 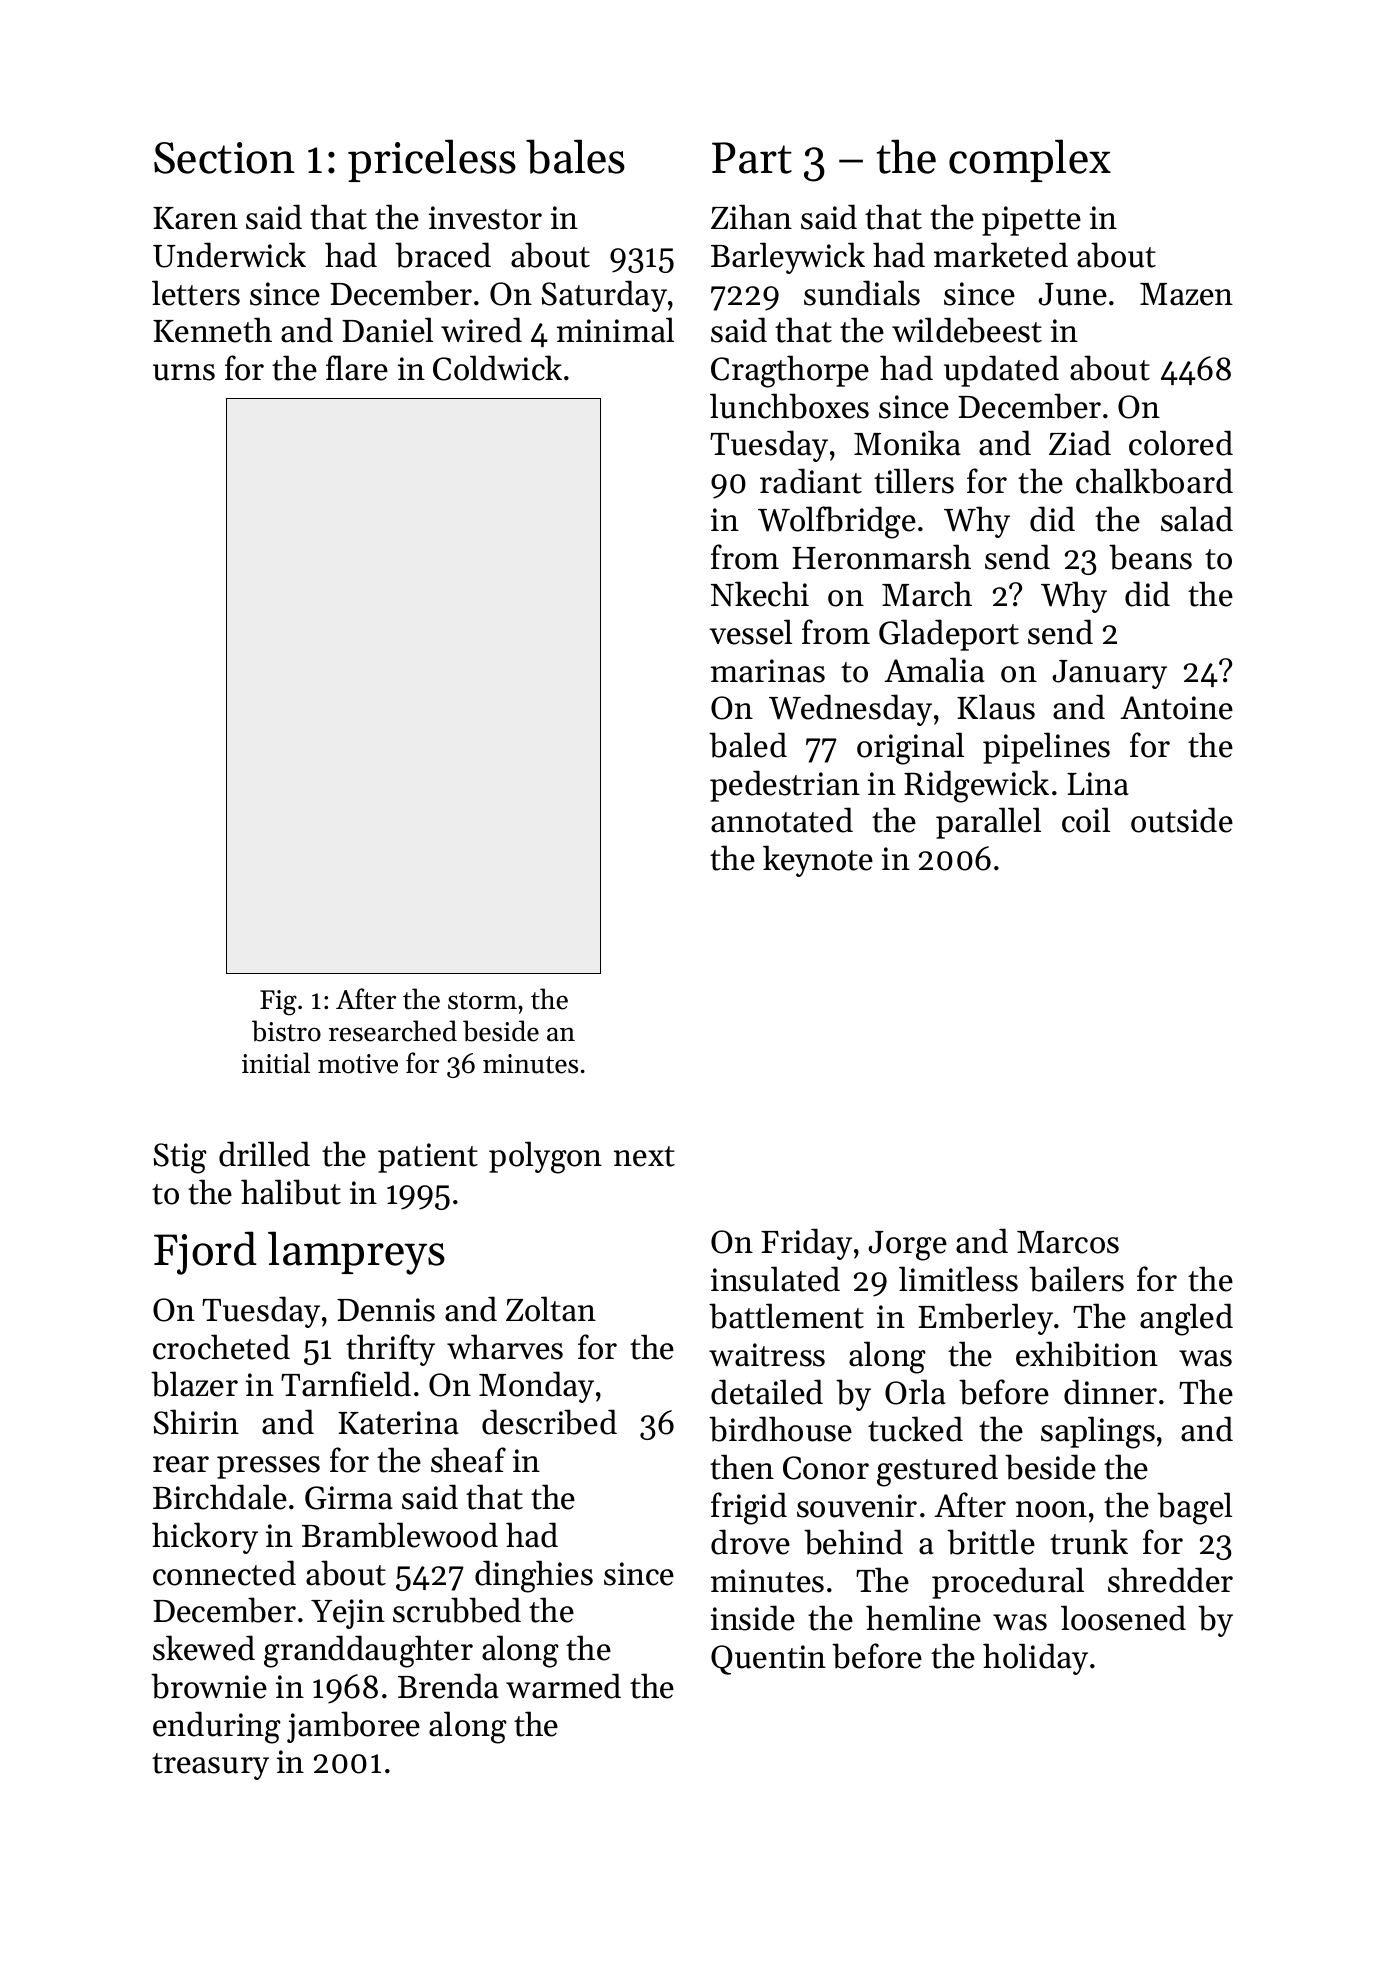 I want to click on Gladeport, so click(x=949, y=635).
